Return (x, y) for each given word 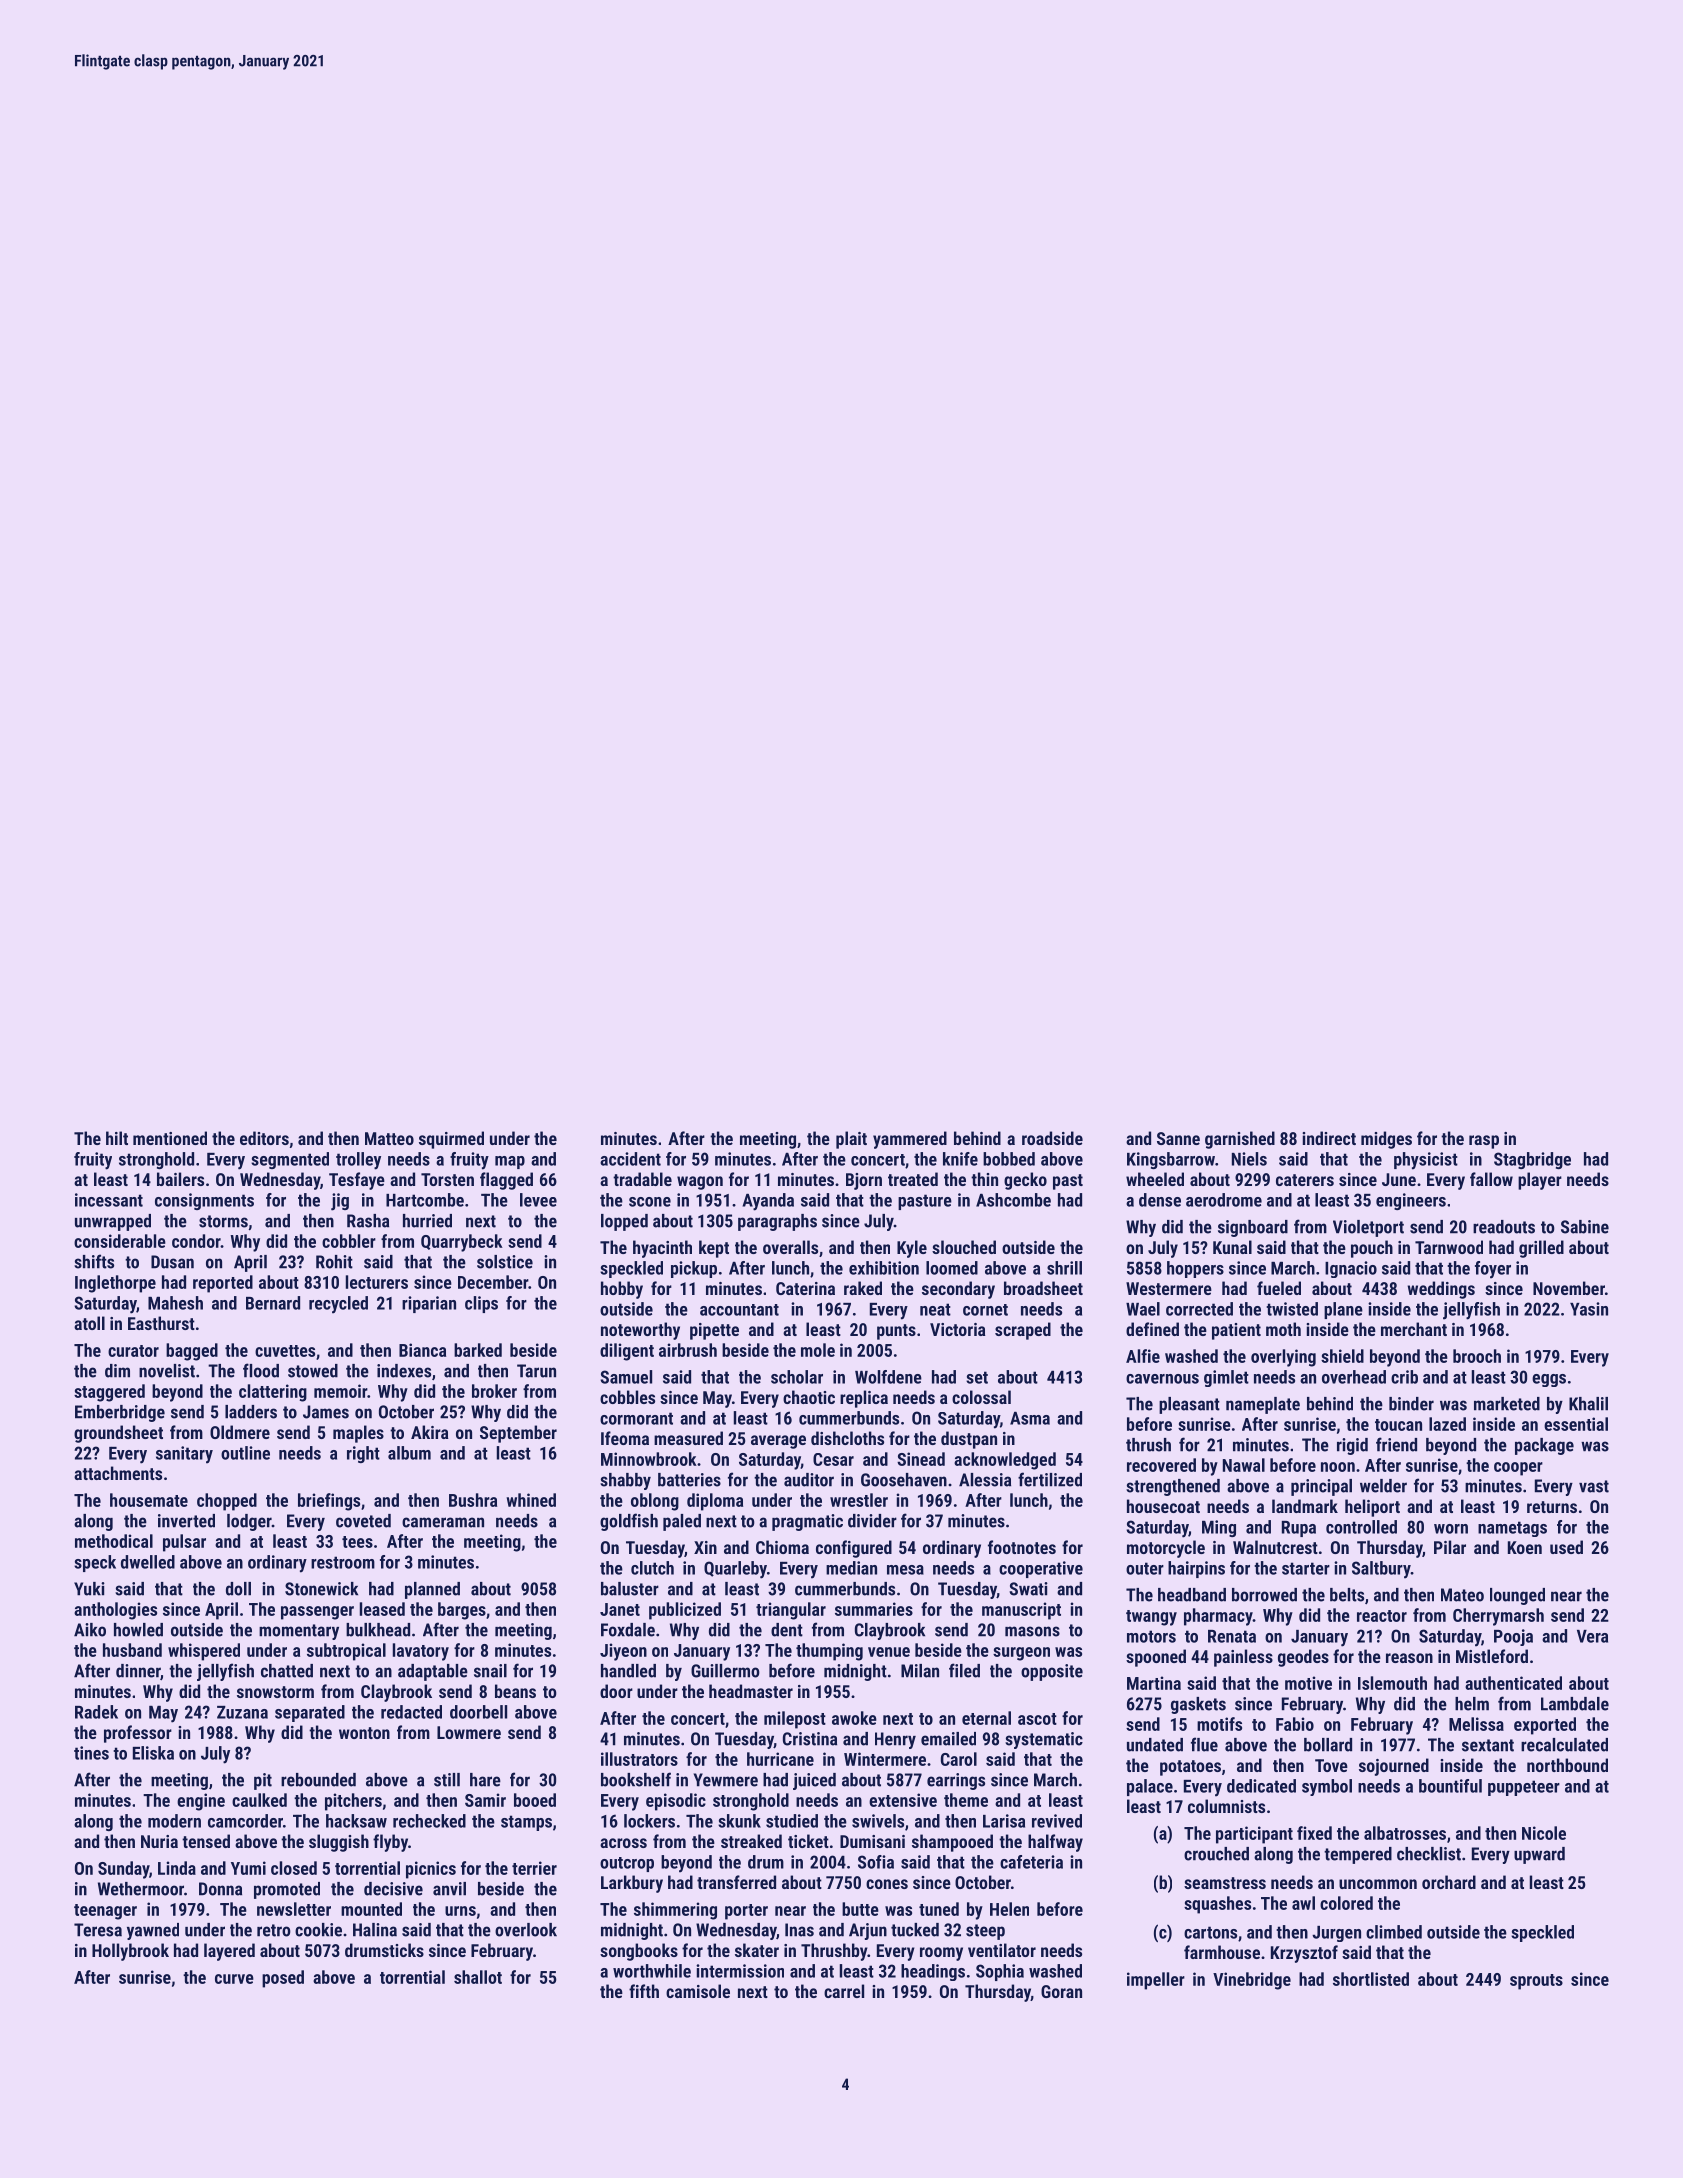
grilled (1541, 1249)
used (1566, 1547)
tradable (642, 1179)
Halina (375, 1930)
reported (223, 1284)
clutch (652, 1568)
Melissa (1476, 1724)
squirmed (451, 1140)
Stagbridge (1532, 1160)
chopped (227, 1502)
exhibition (884, 1268)
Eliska (153, 1753)
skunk (739, 1821)
